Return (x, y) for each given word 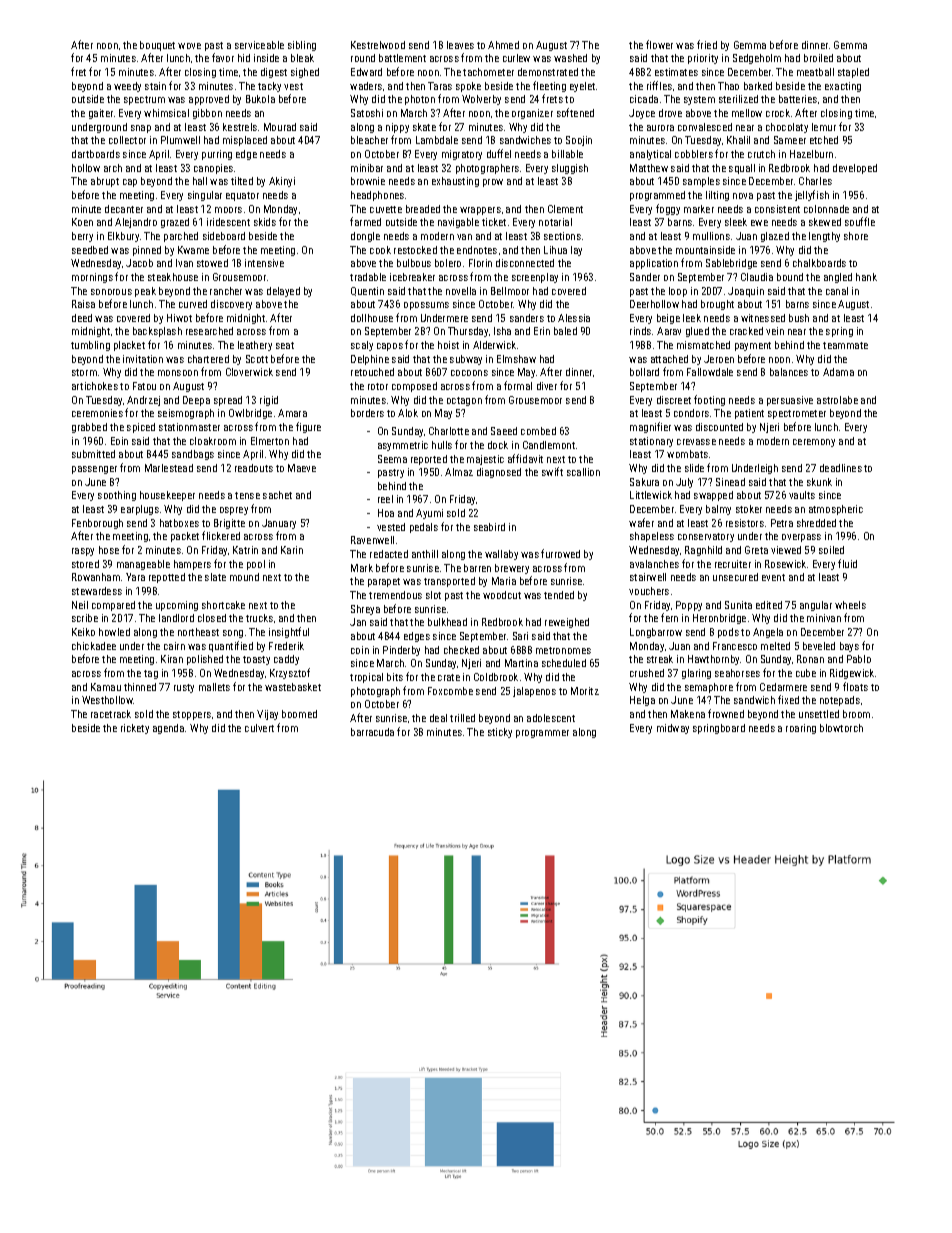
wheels (850, 605)
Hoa (386, 513)
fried (707, 44)
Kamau (106, 687)
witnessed (763, 318)
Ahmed (503, 45)
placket (129, 346)
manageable (143, 565)
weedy (127, 87)
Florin (480, 263)
